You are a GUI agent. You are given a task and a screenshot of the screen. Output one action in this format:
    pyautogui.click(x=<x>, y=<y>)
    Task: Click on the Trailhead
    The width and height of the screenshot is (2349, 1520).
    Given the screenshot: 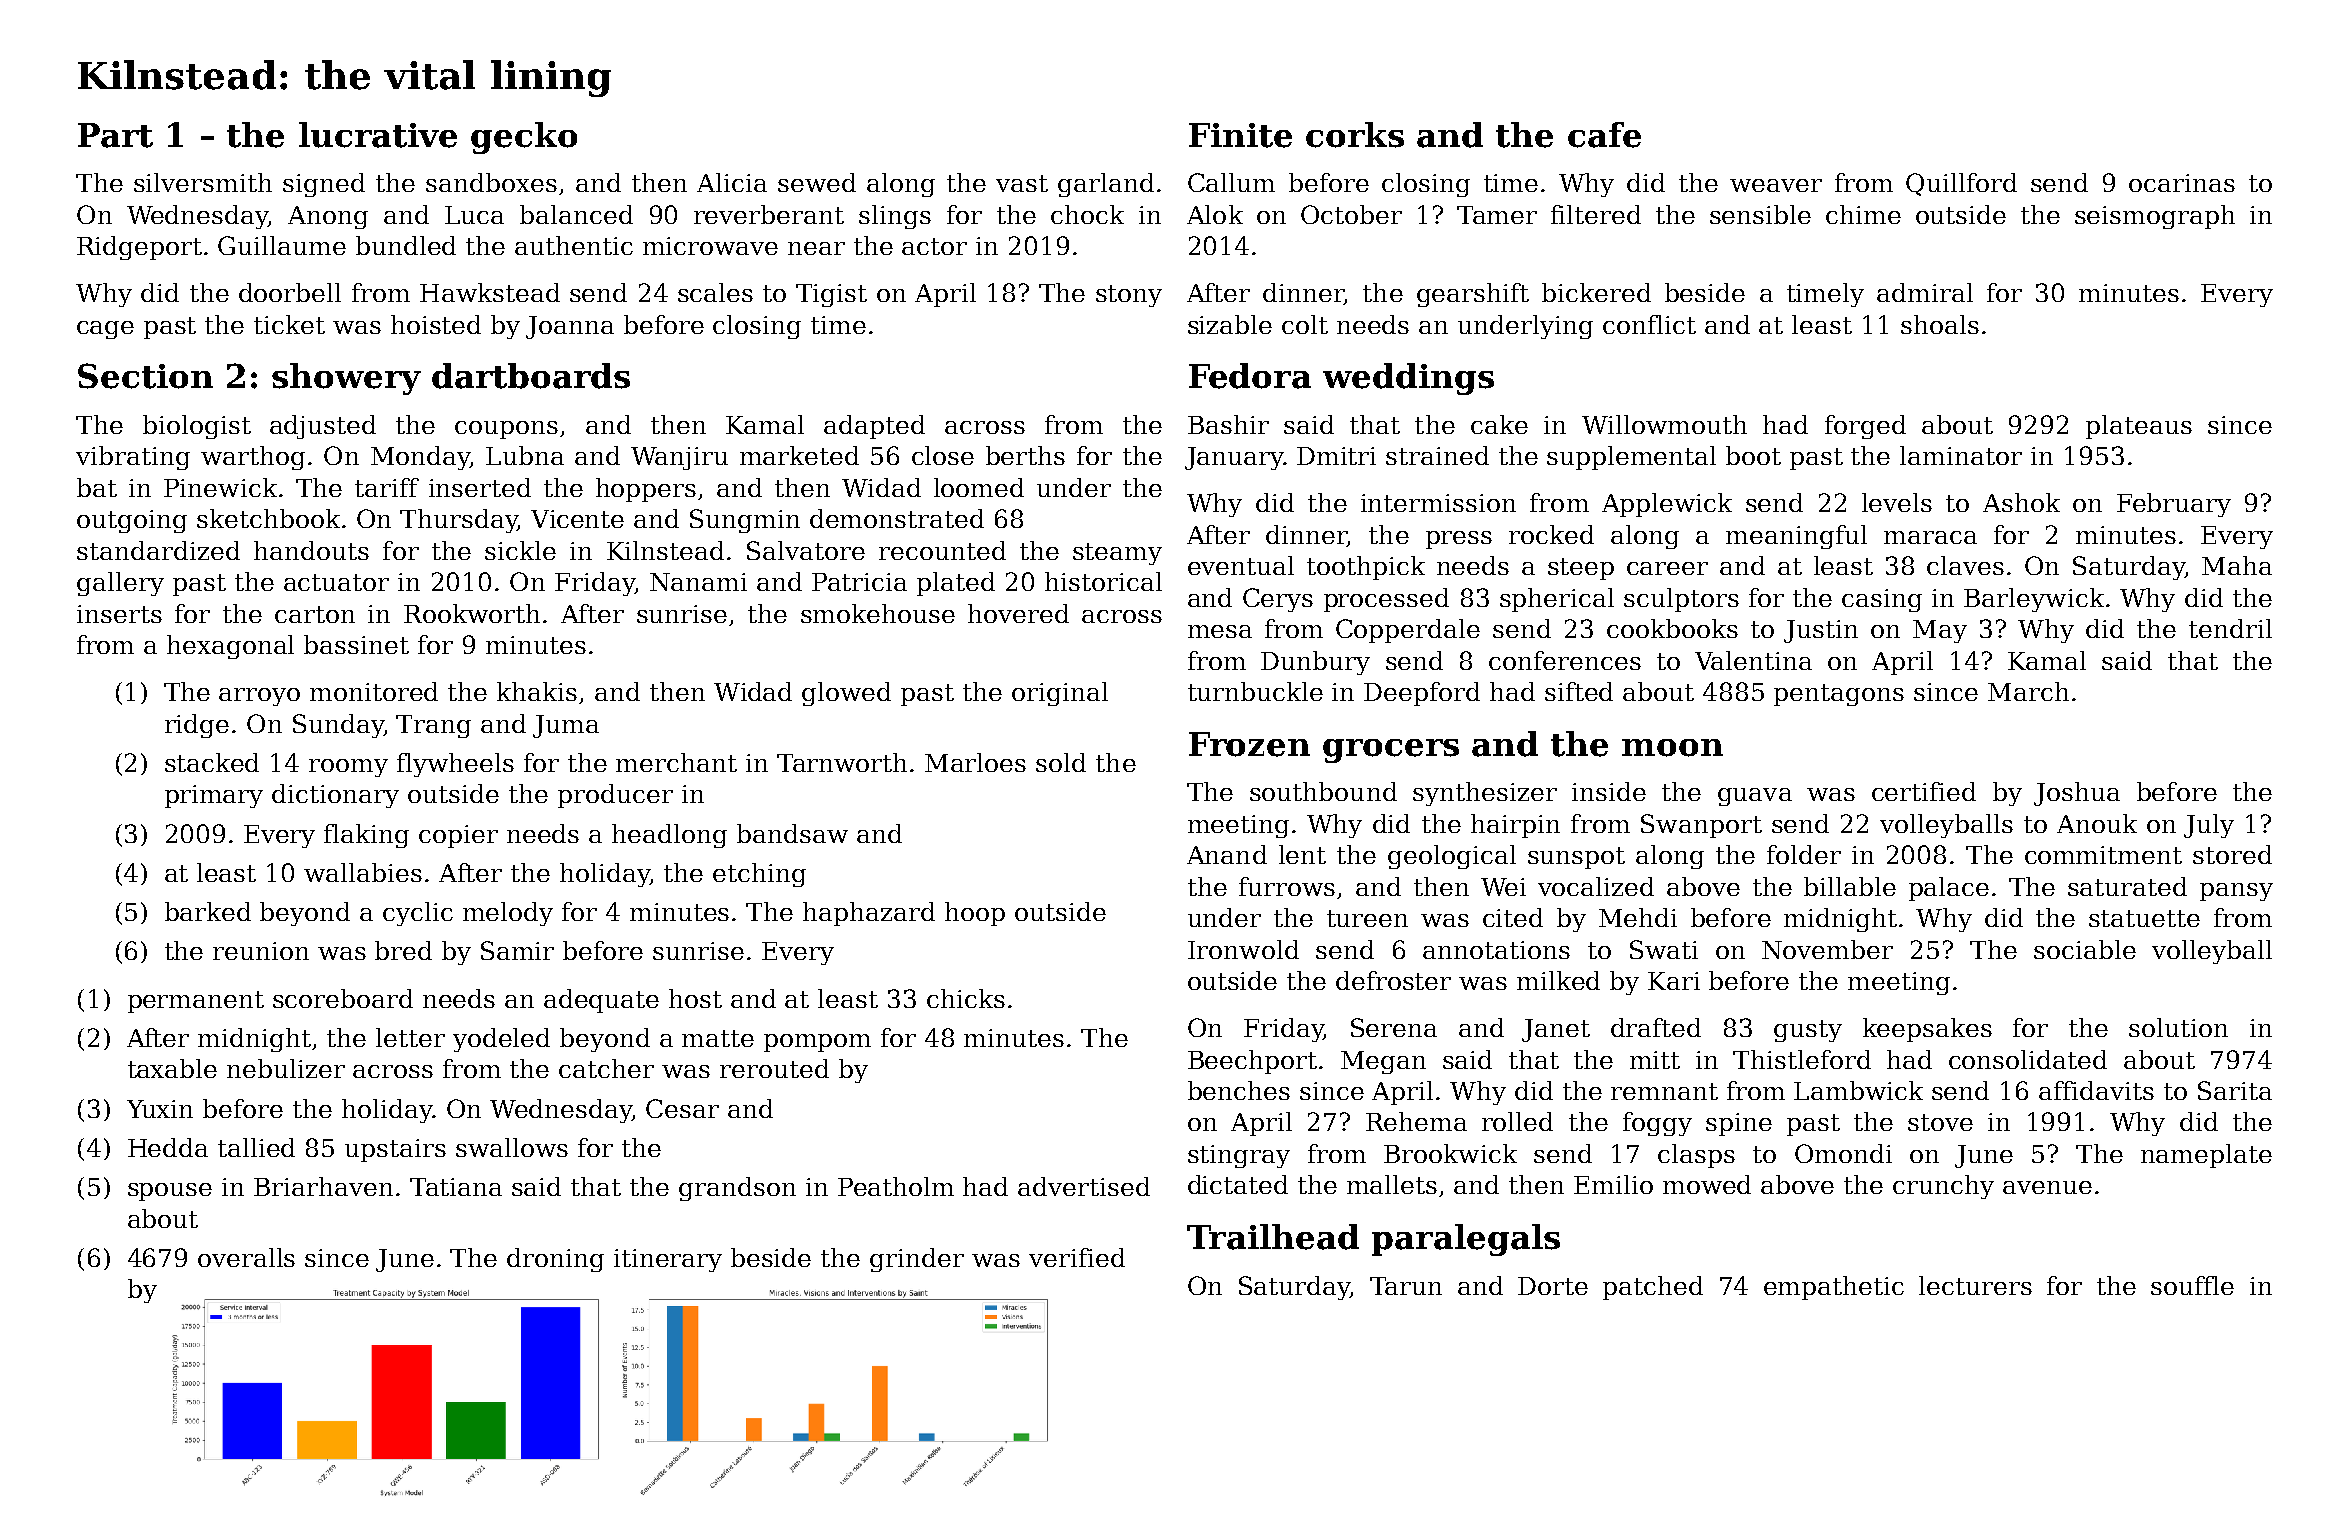 What is the action you would take?
    pyautogui.click(x=1273, y=1237)
